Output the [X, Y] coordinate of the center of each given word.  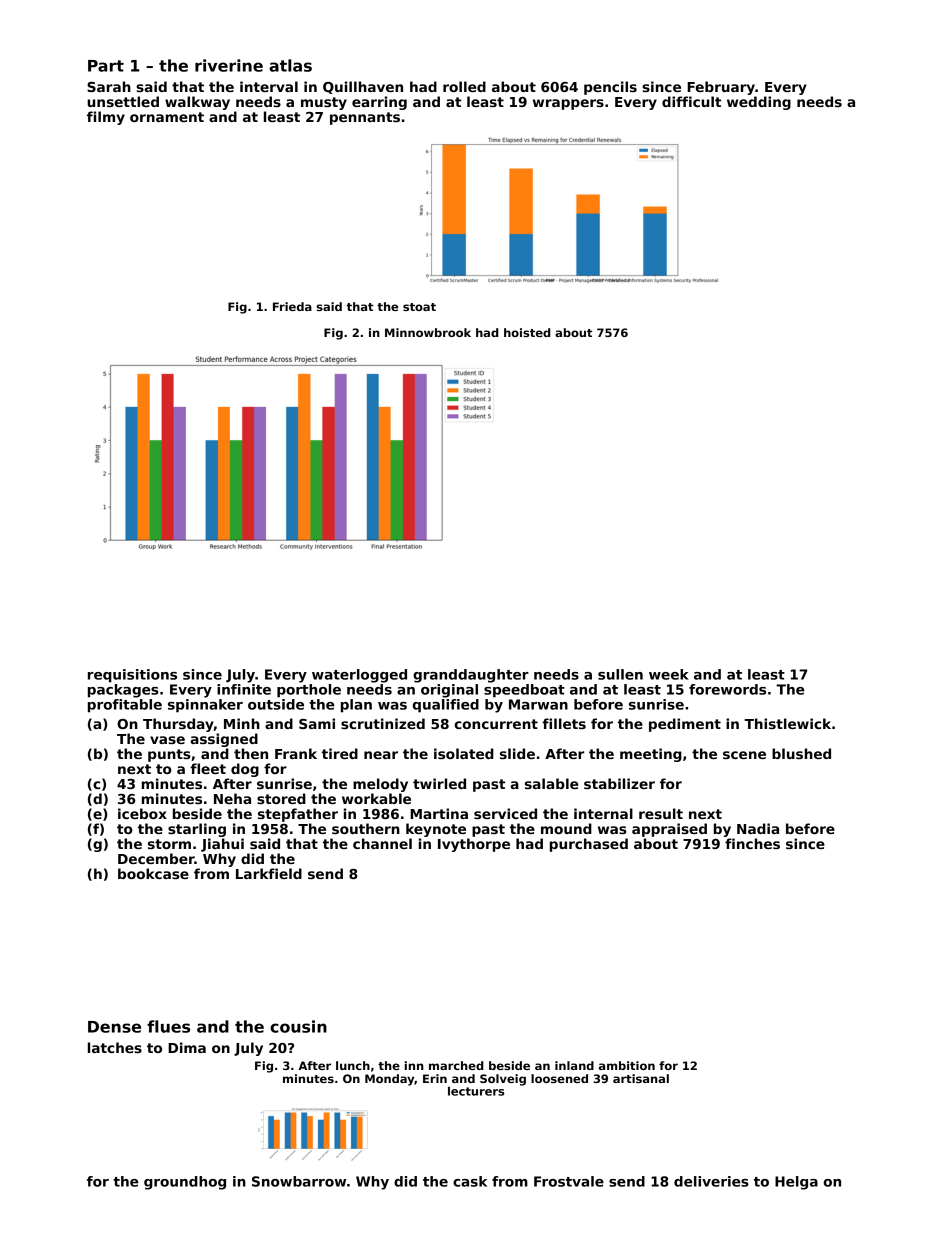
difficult [691, 101]
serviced [505, 813]
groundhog [185, 1183]
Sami [317, 723]
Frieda [292, 306]
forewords [727, 689]
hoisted [527, 332]
